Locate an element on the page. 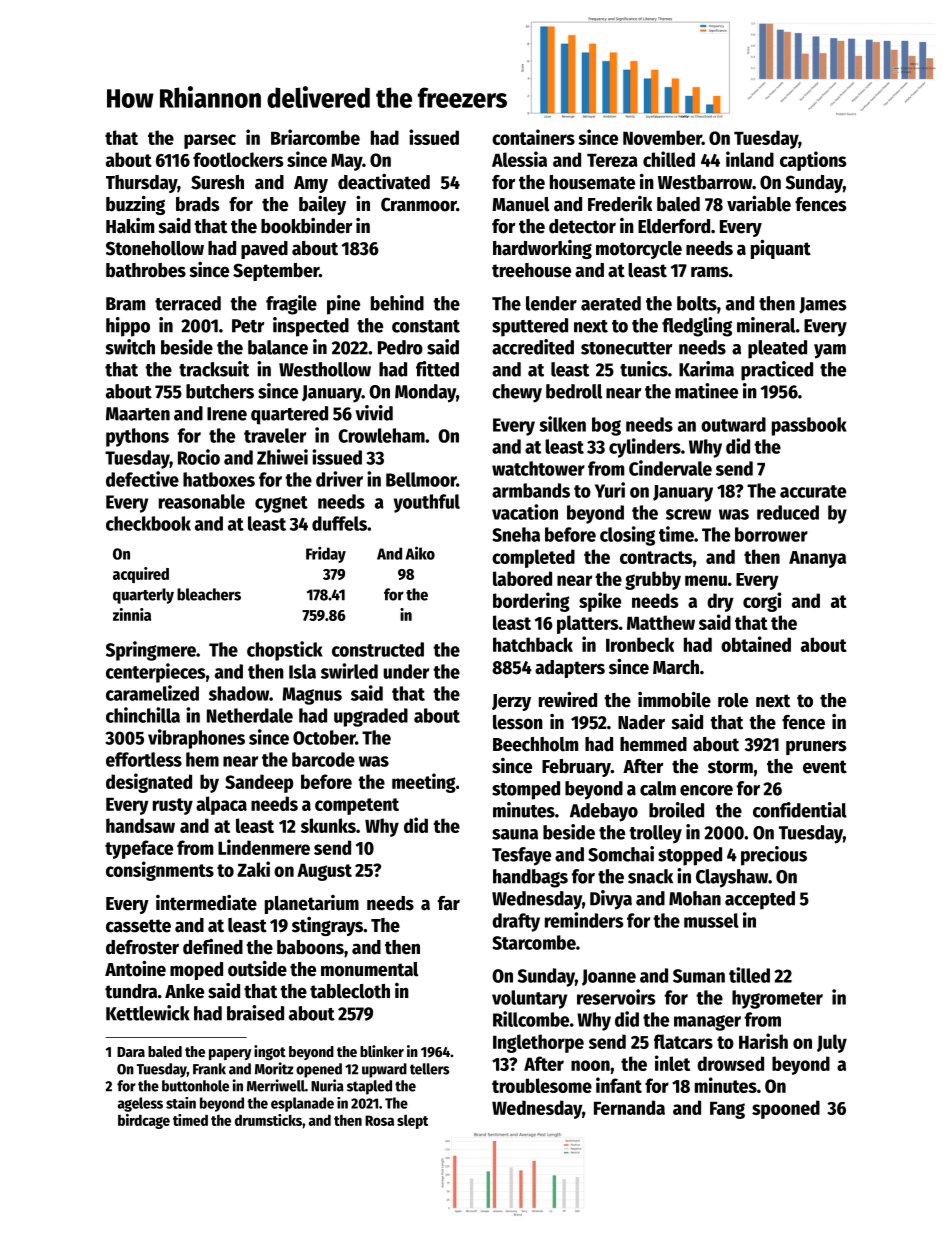 The height and width of the document is (1233, 952). parsec is located at coordinates (210, 141).
